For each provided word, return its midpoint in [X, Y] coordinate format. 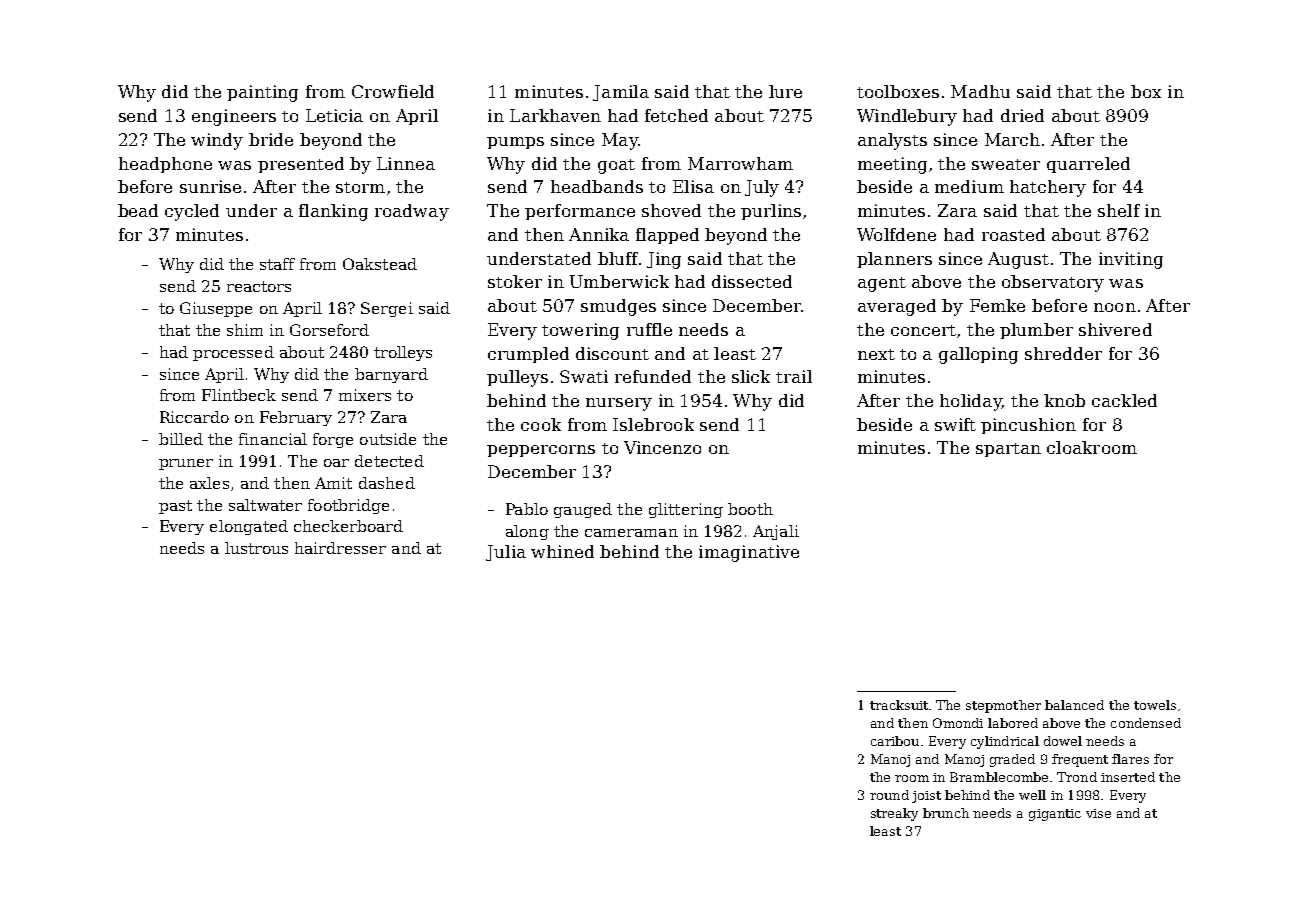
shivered [1115, 329]
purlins [771, 212]
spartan [1008, 450]
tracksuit [899, 705]
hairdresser [340, 548]
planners [894, 260]
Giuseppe [216, 309]
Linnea [406, 163]
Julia [506, 553]
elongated [249, 527]
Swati [584, 376]
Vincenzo [662, 447]
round [889, 795]
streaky [894, 814]
